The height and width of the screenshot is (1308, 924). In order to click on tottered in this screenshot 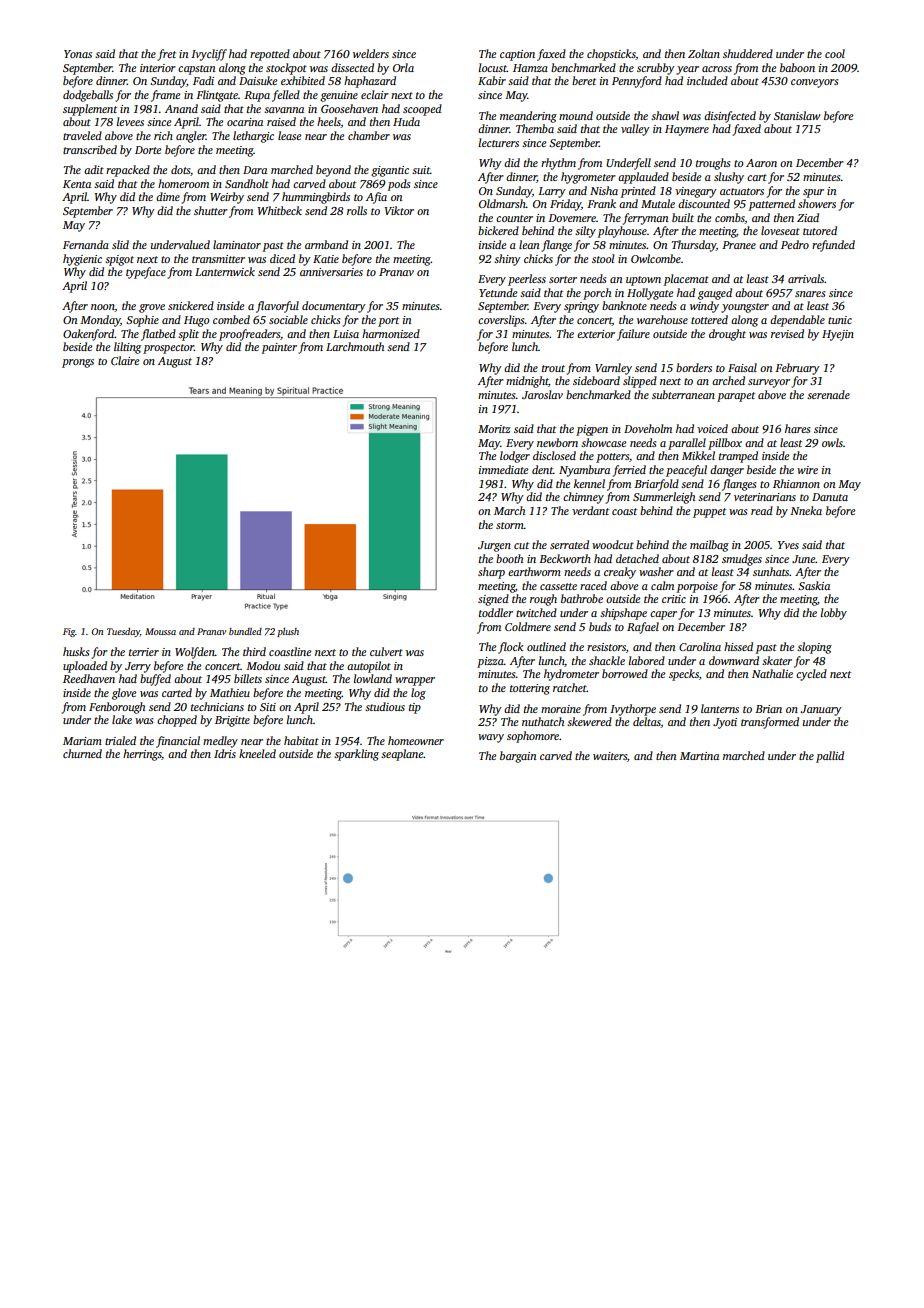, I will do `click(709, 319)`.
